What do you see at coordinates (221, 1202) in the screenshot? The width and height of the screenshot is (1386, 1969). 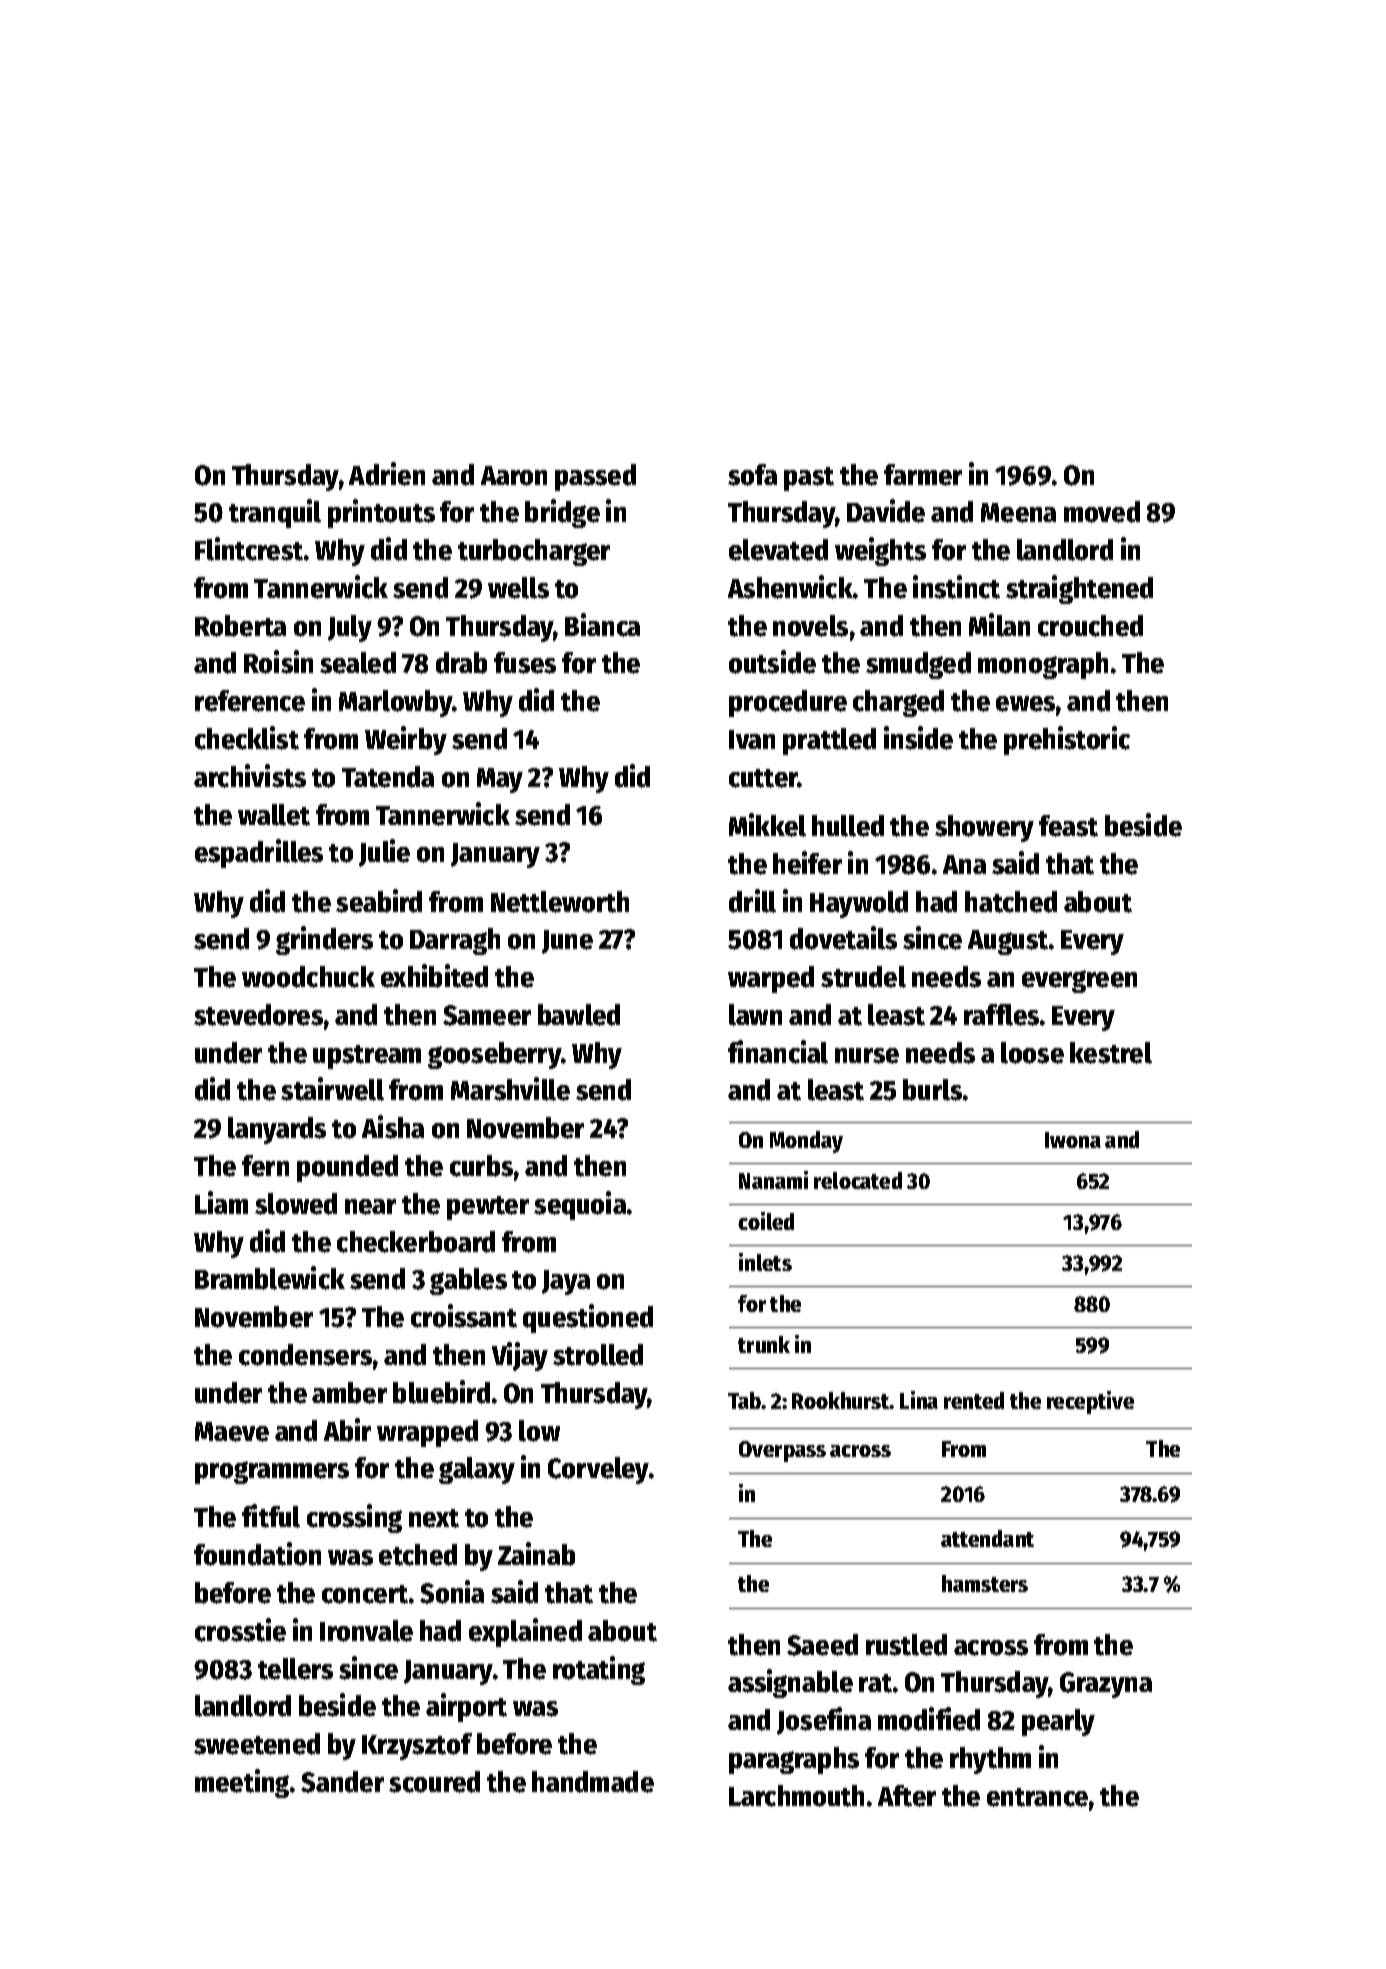 I see `Liam` at bounding box center [221, 1202].
